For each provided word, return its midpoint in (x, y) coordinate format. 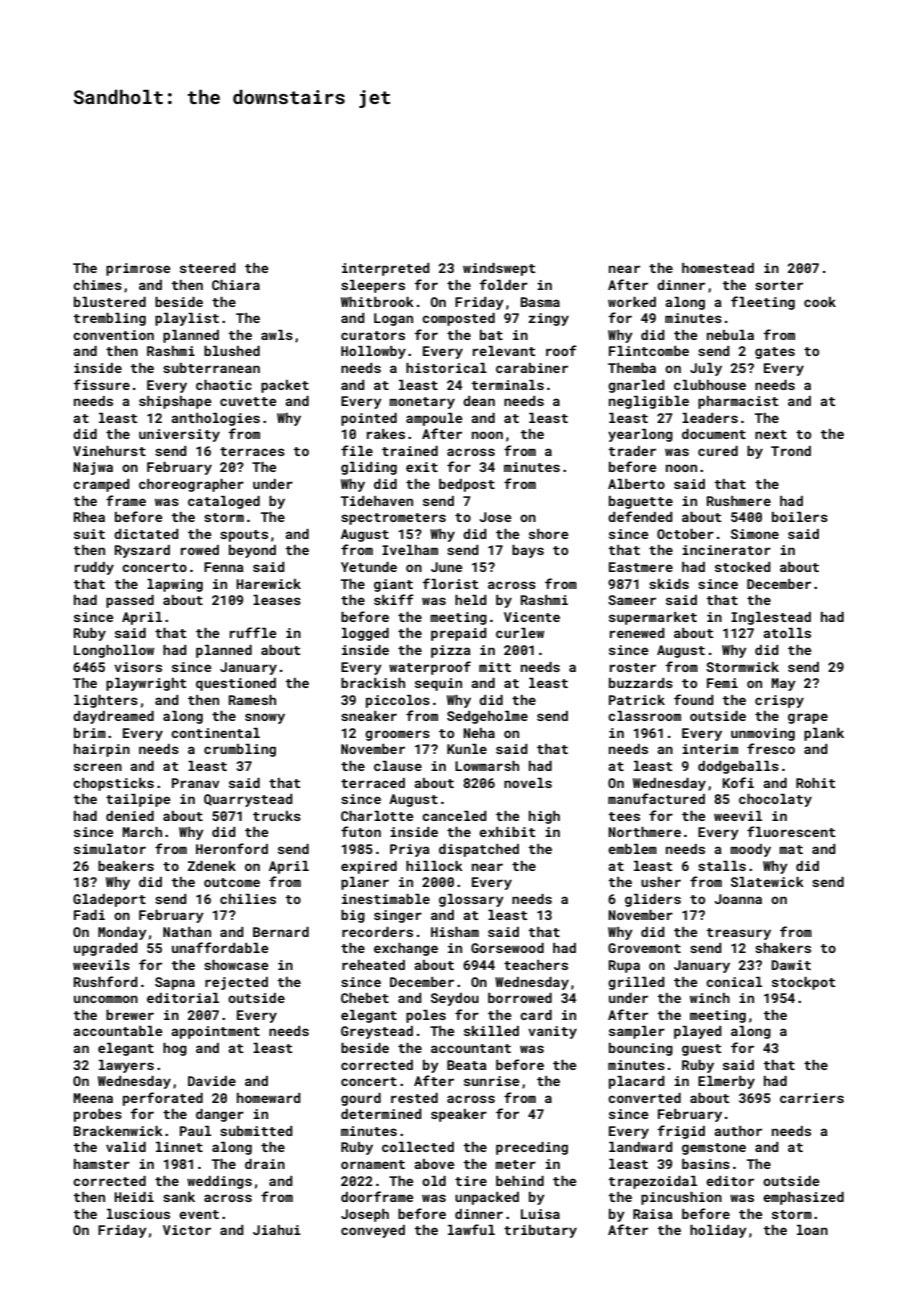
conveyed (373, 1231)
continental (215, 733)
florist (450, 583)
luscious (138, 1214)
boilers (800, 517)
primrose (138, 269)
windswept (499, 269)
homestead (718, 268)
